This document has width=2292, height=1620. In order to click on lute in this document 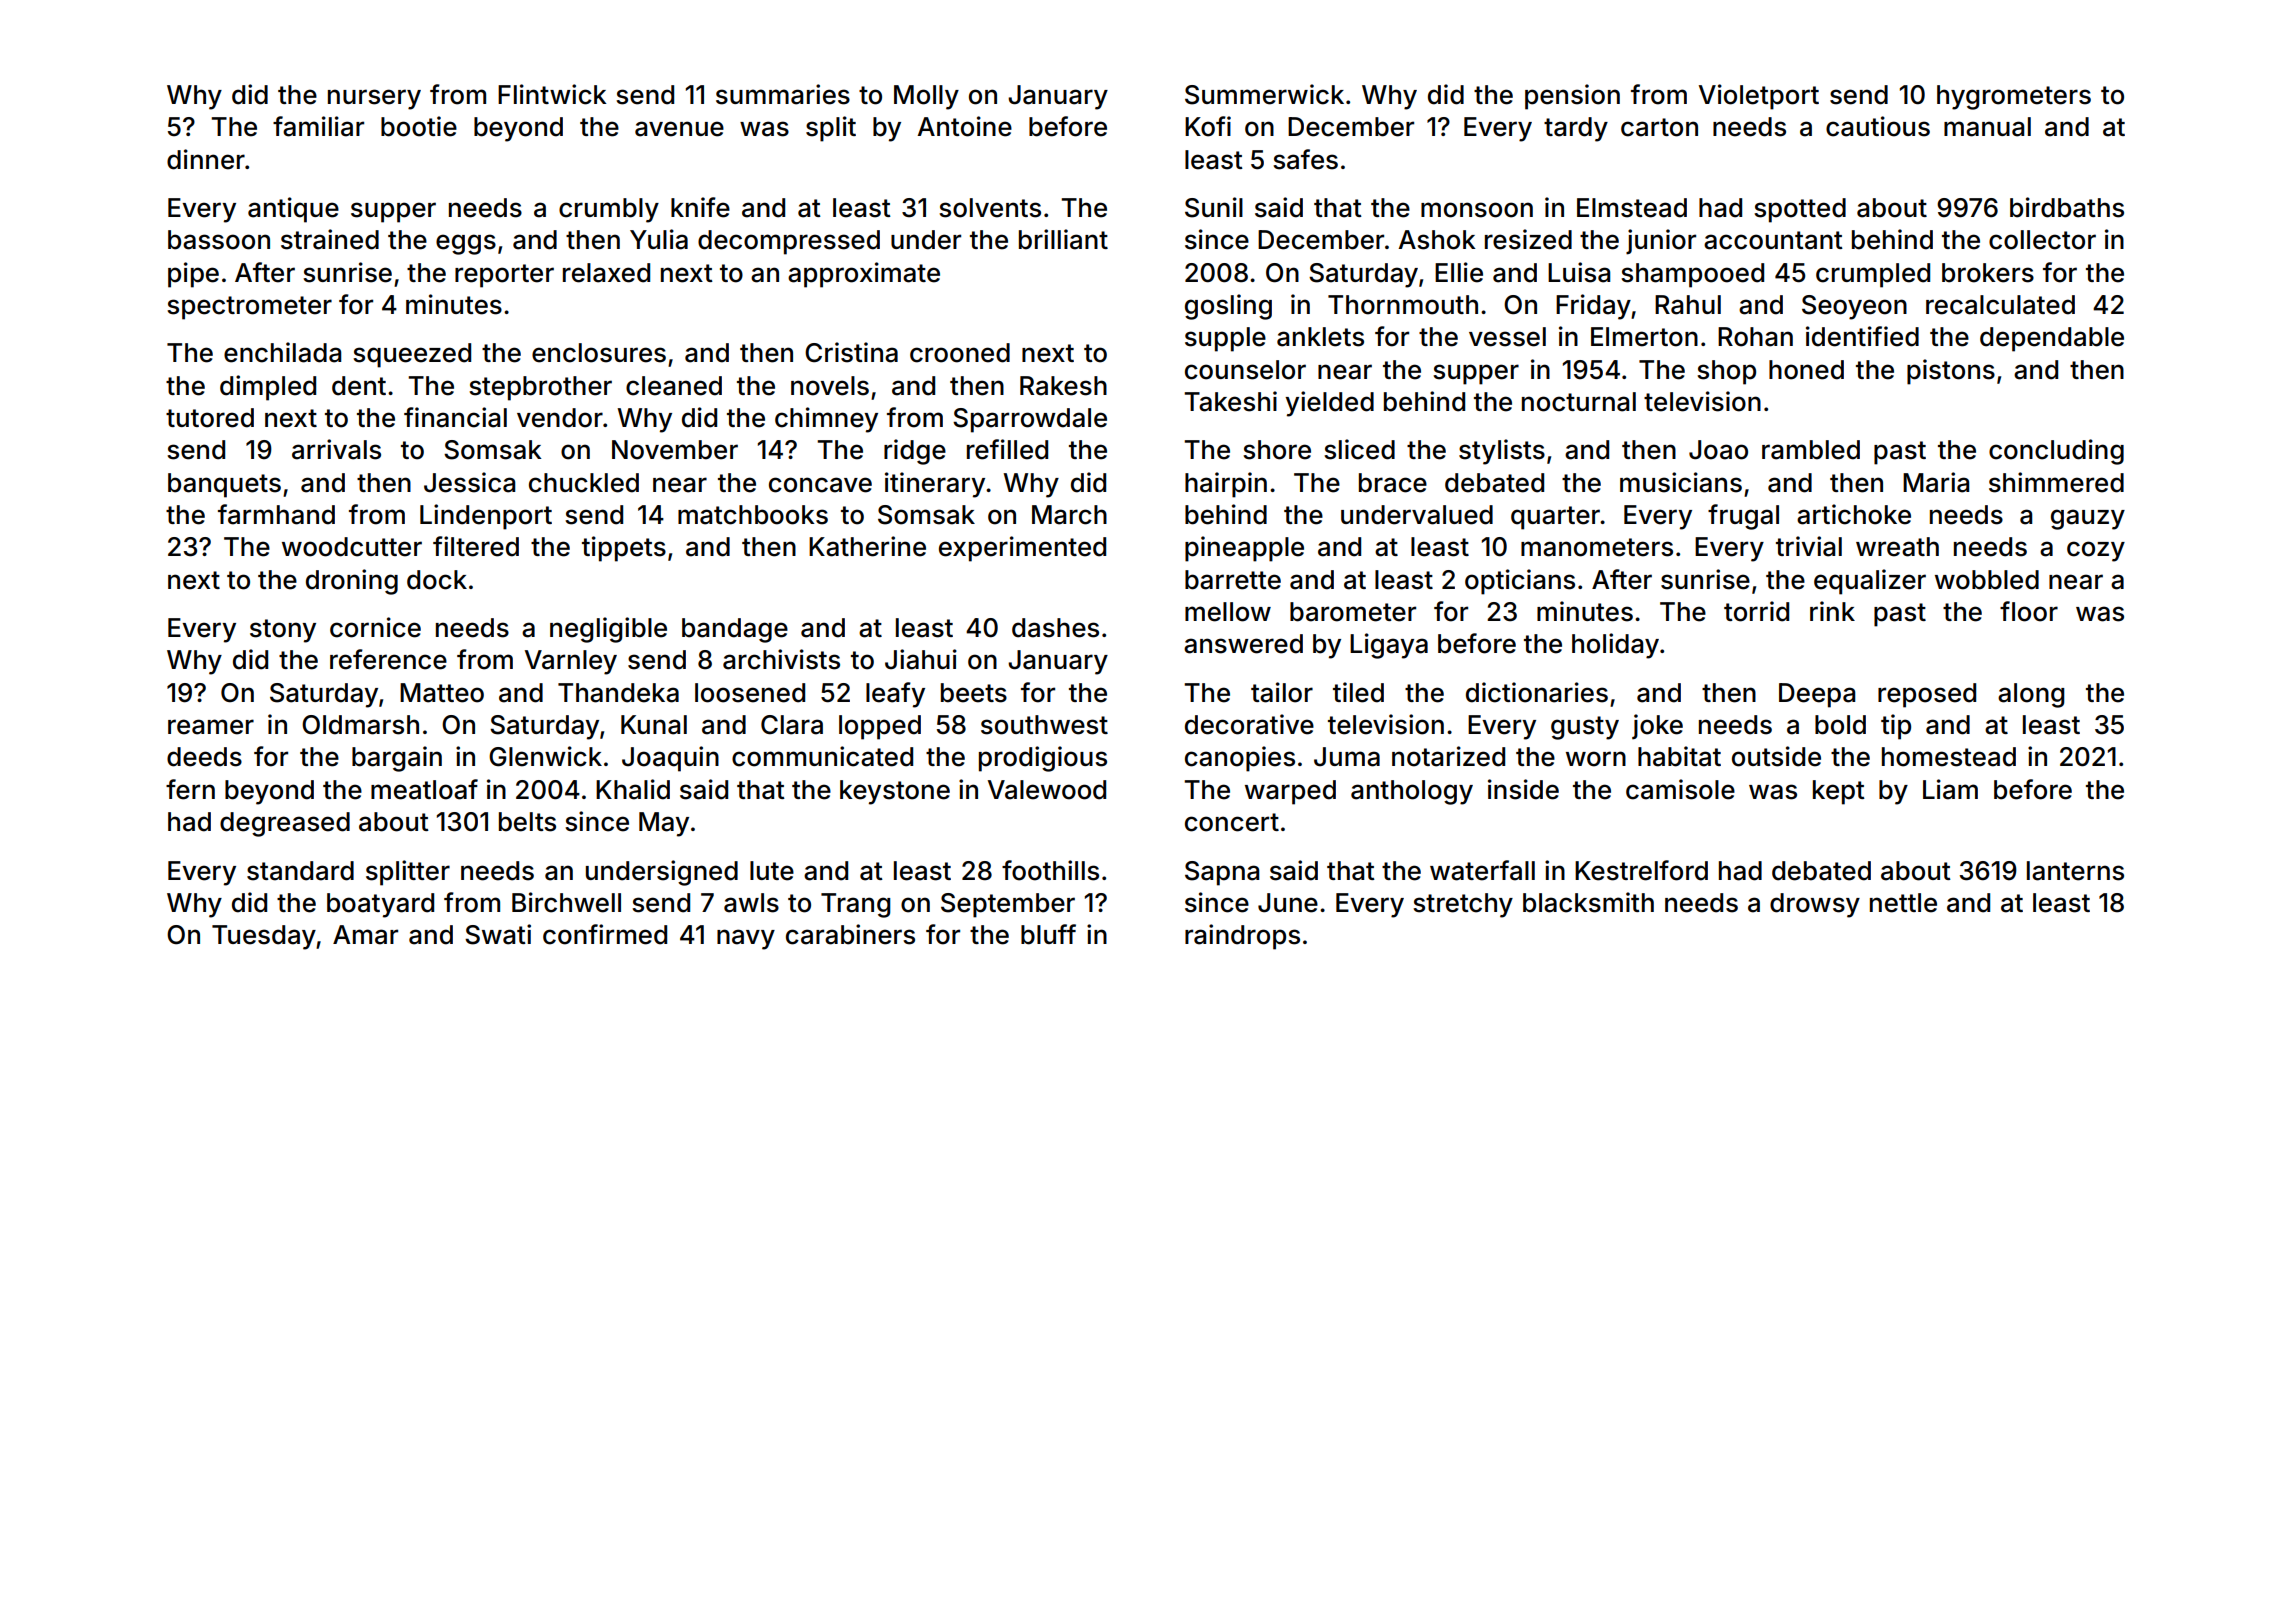, I will do `click(772, 871)`.
